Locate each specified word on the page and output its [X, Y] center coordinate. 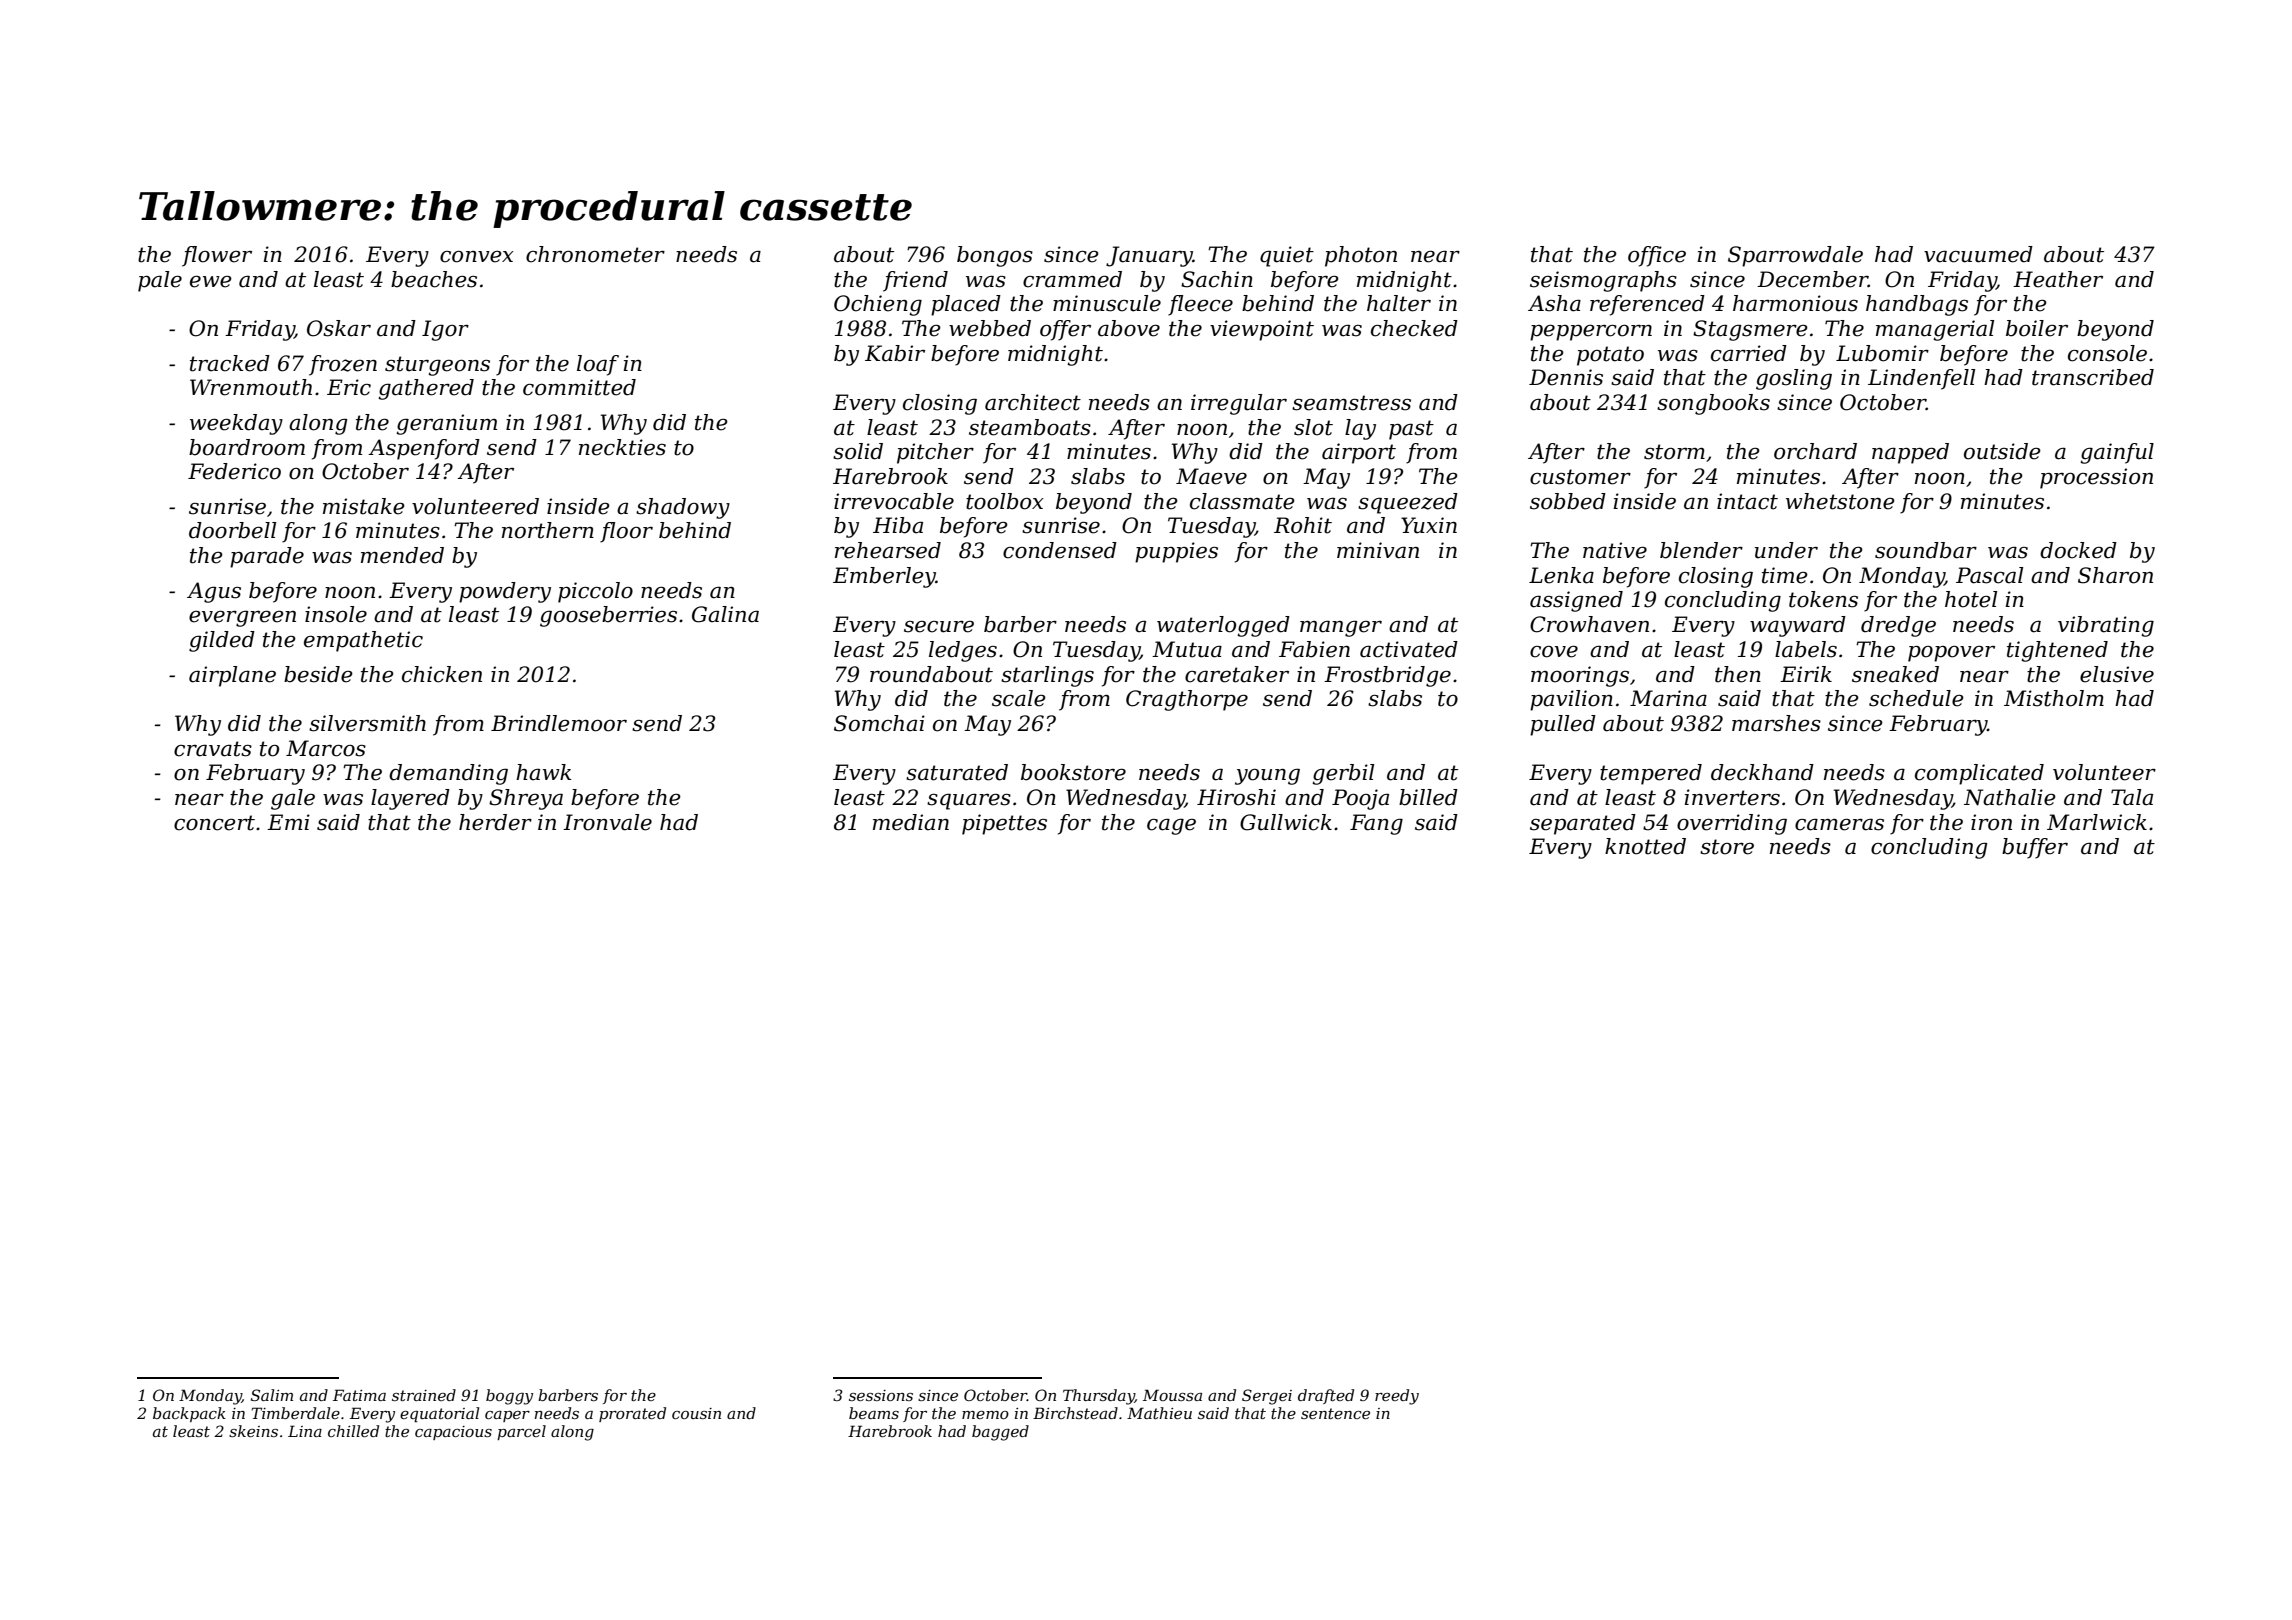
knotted [1645, 846]
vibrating [2106, 626]
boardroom [247, 447]
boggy [509, 1397]
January [1149, 256]
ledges [963, 651]
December [1812, 279]
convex [477, 256]
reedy [1397, 1397]
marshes [1776, 723]
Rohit [1303, 525]
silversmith [367, 723]
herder [495, 822]
